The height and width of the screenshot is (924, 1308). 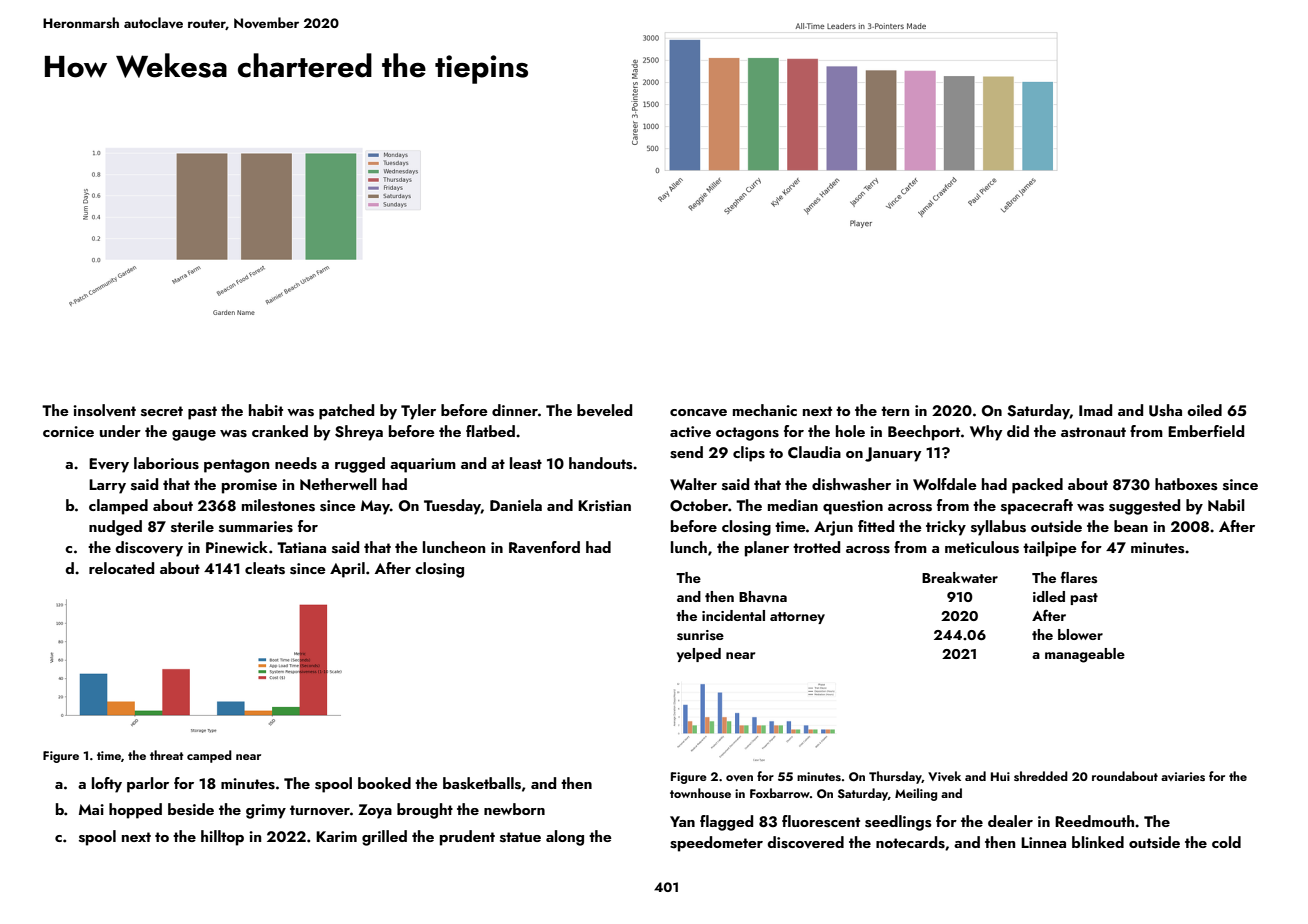 What do you see at coordinates (924, 433) in the screenshot?
I see `Beechport` at bounding box center [924, 433].
